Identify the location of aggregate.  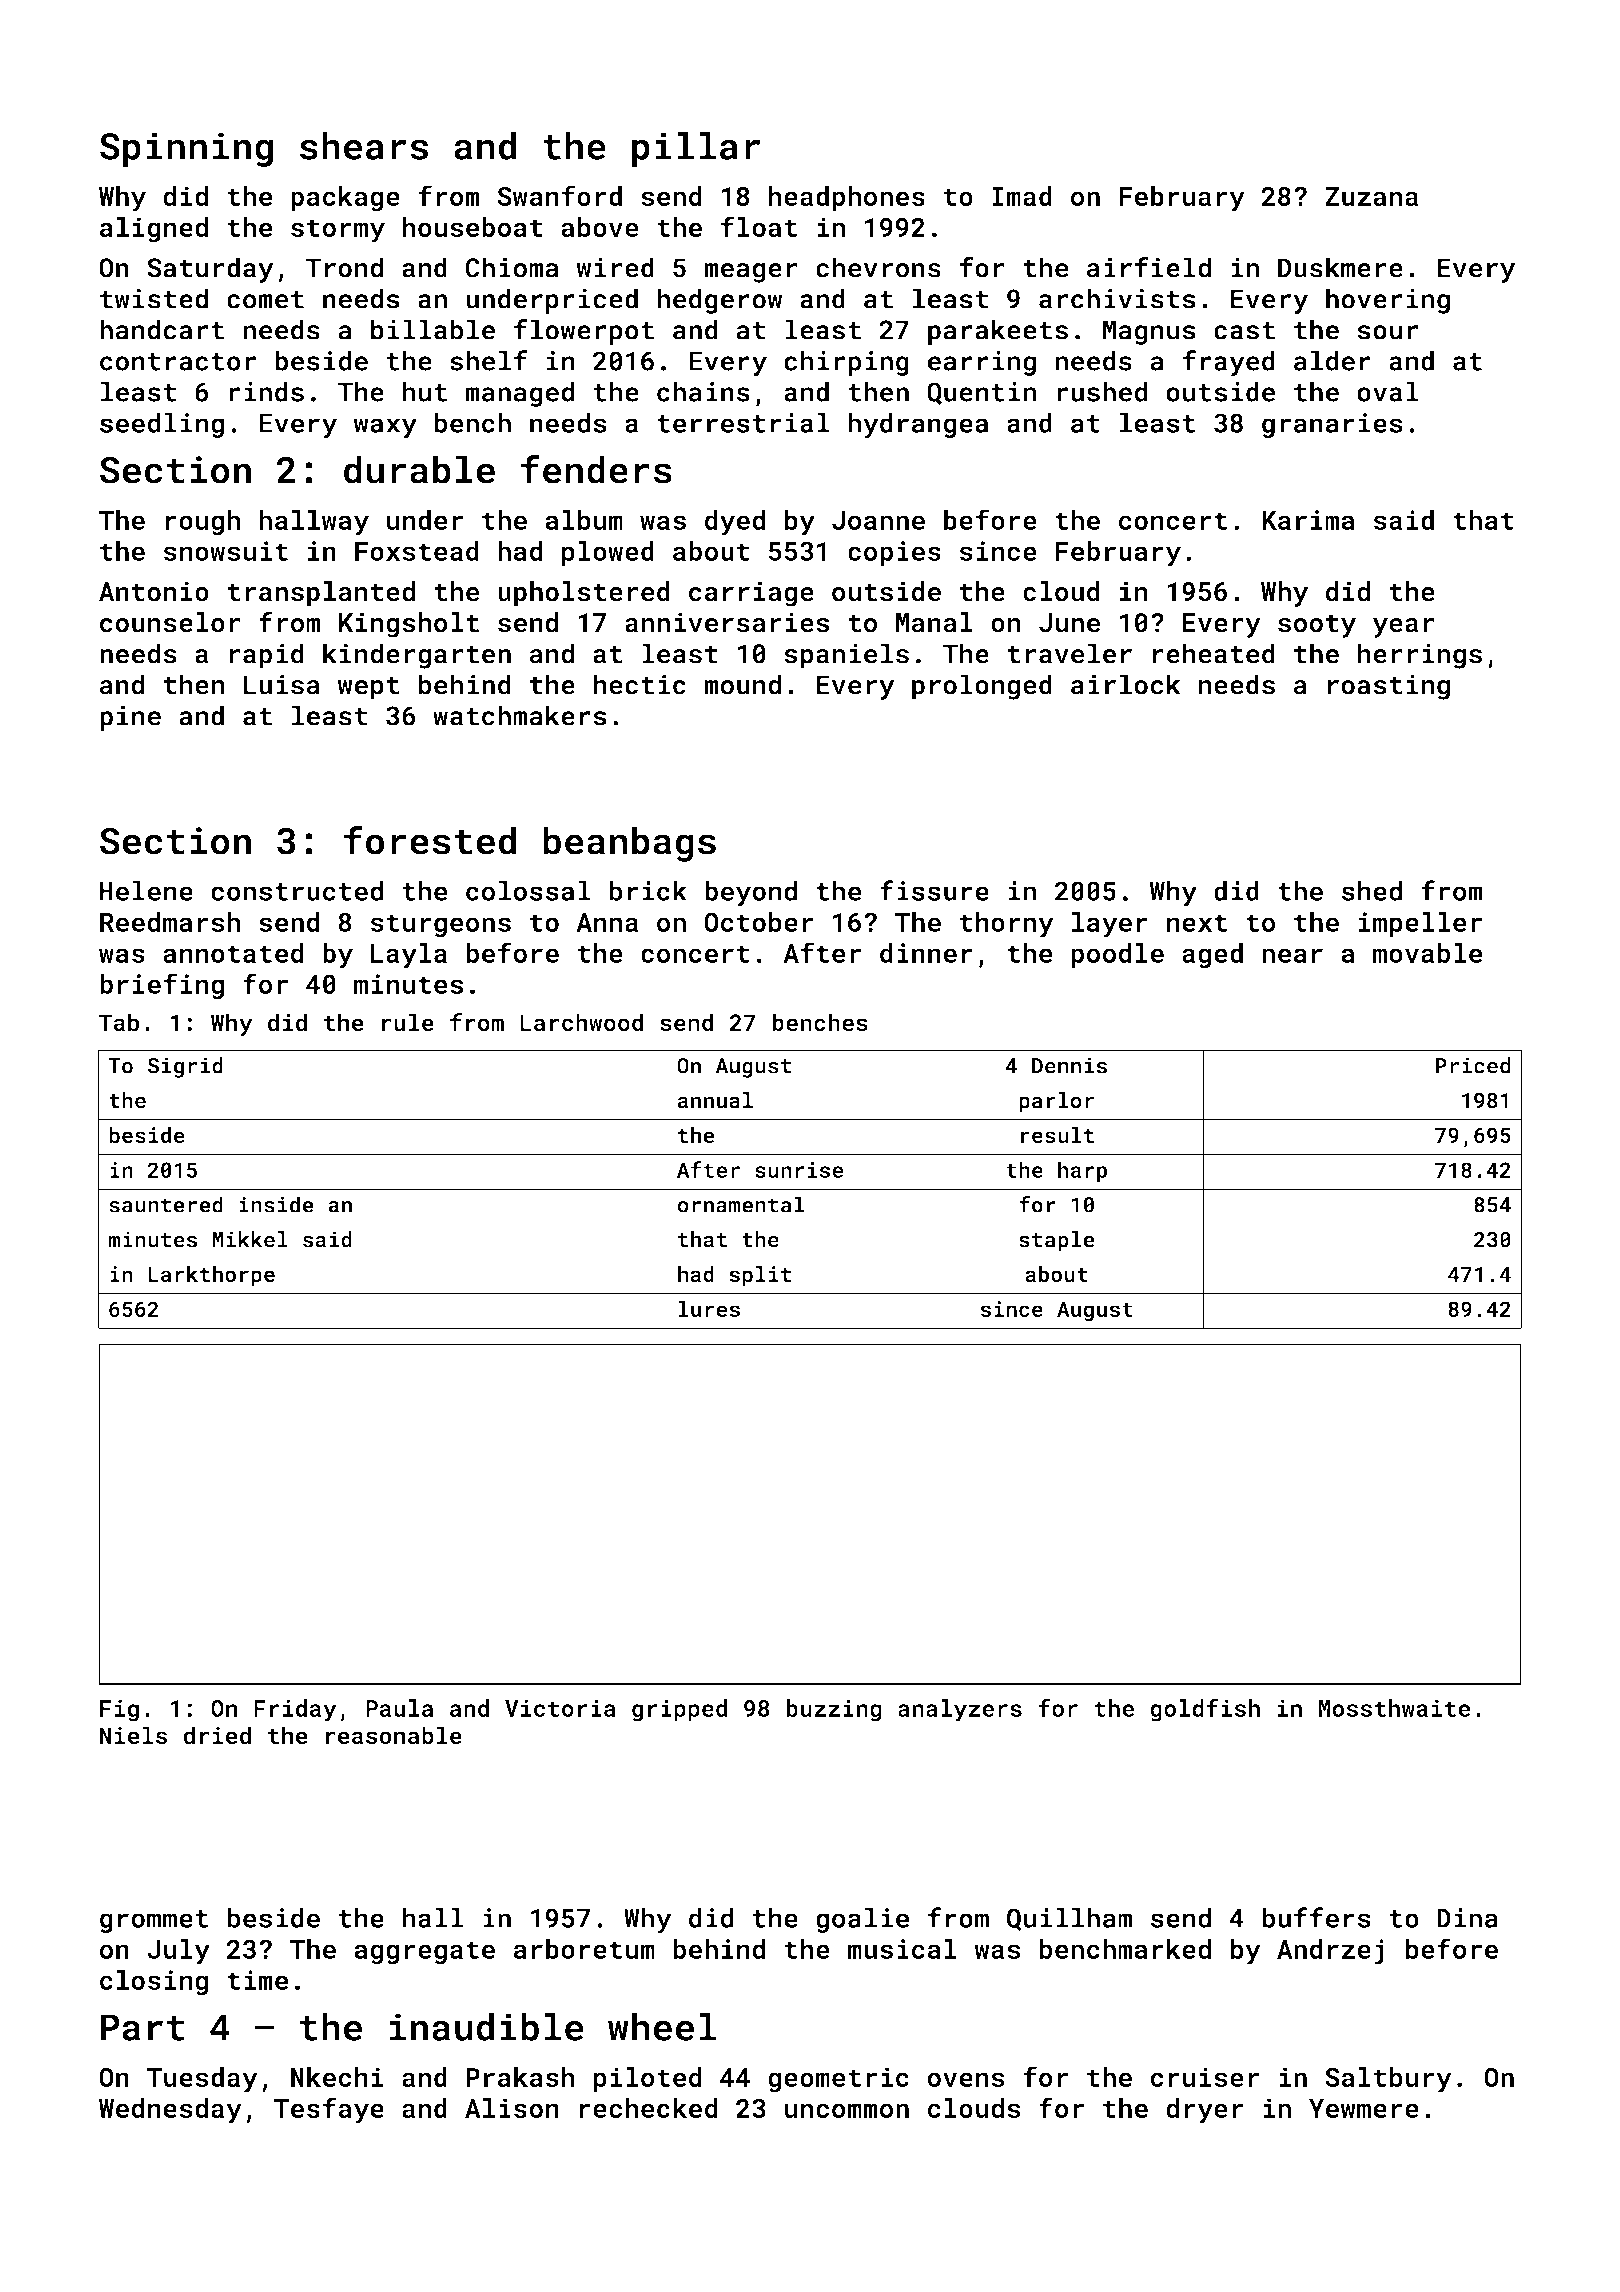
(424, 1953).
